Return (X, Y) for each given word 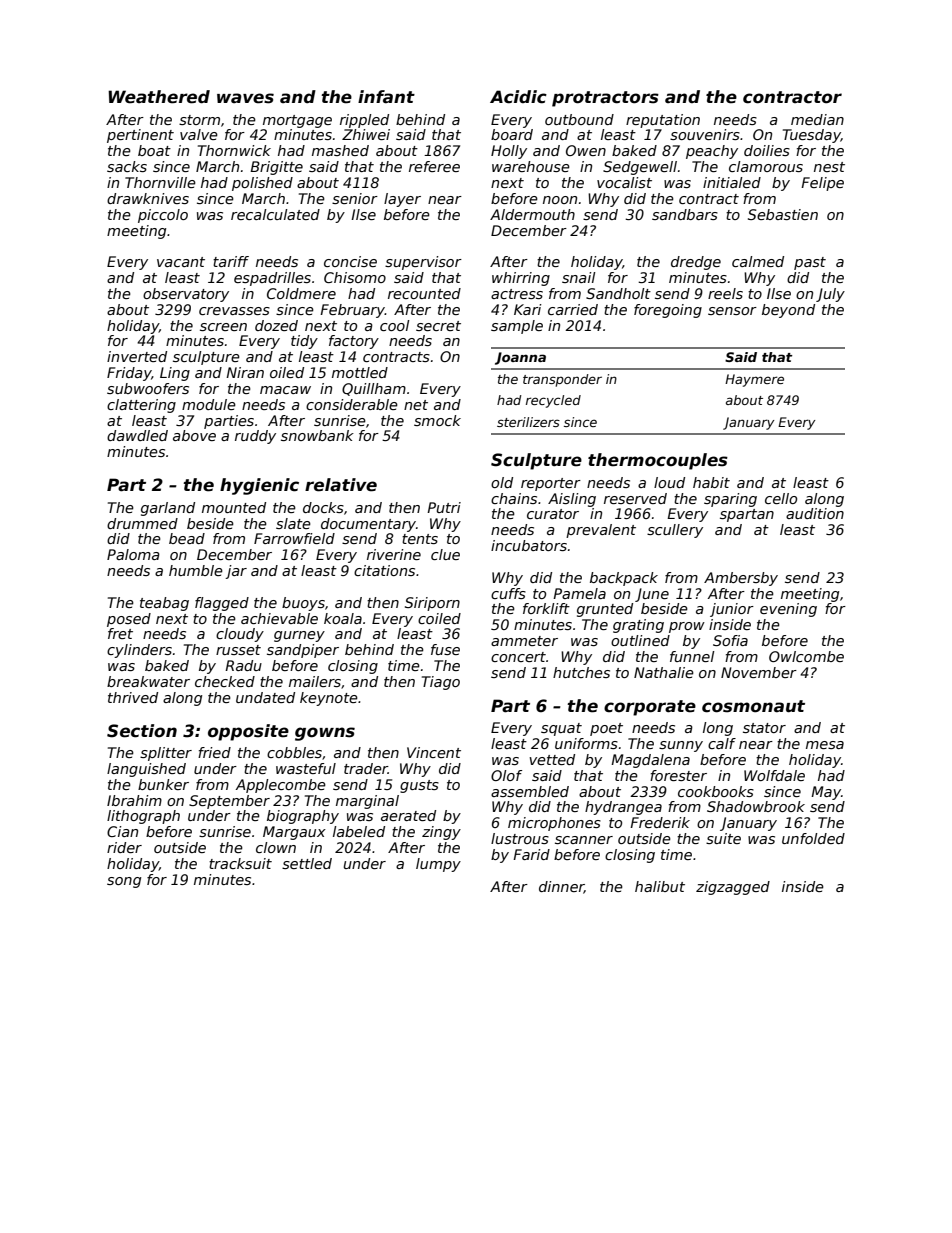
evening (788, 610)
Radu (243, 665)
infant (386, 97)
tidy (304, 342)
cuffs (508, 593)
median (817, 119)
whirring (521, 279)
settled (307, 863)
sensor (732, 311)
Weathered (159, 97)
